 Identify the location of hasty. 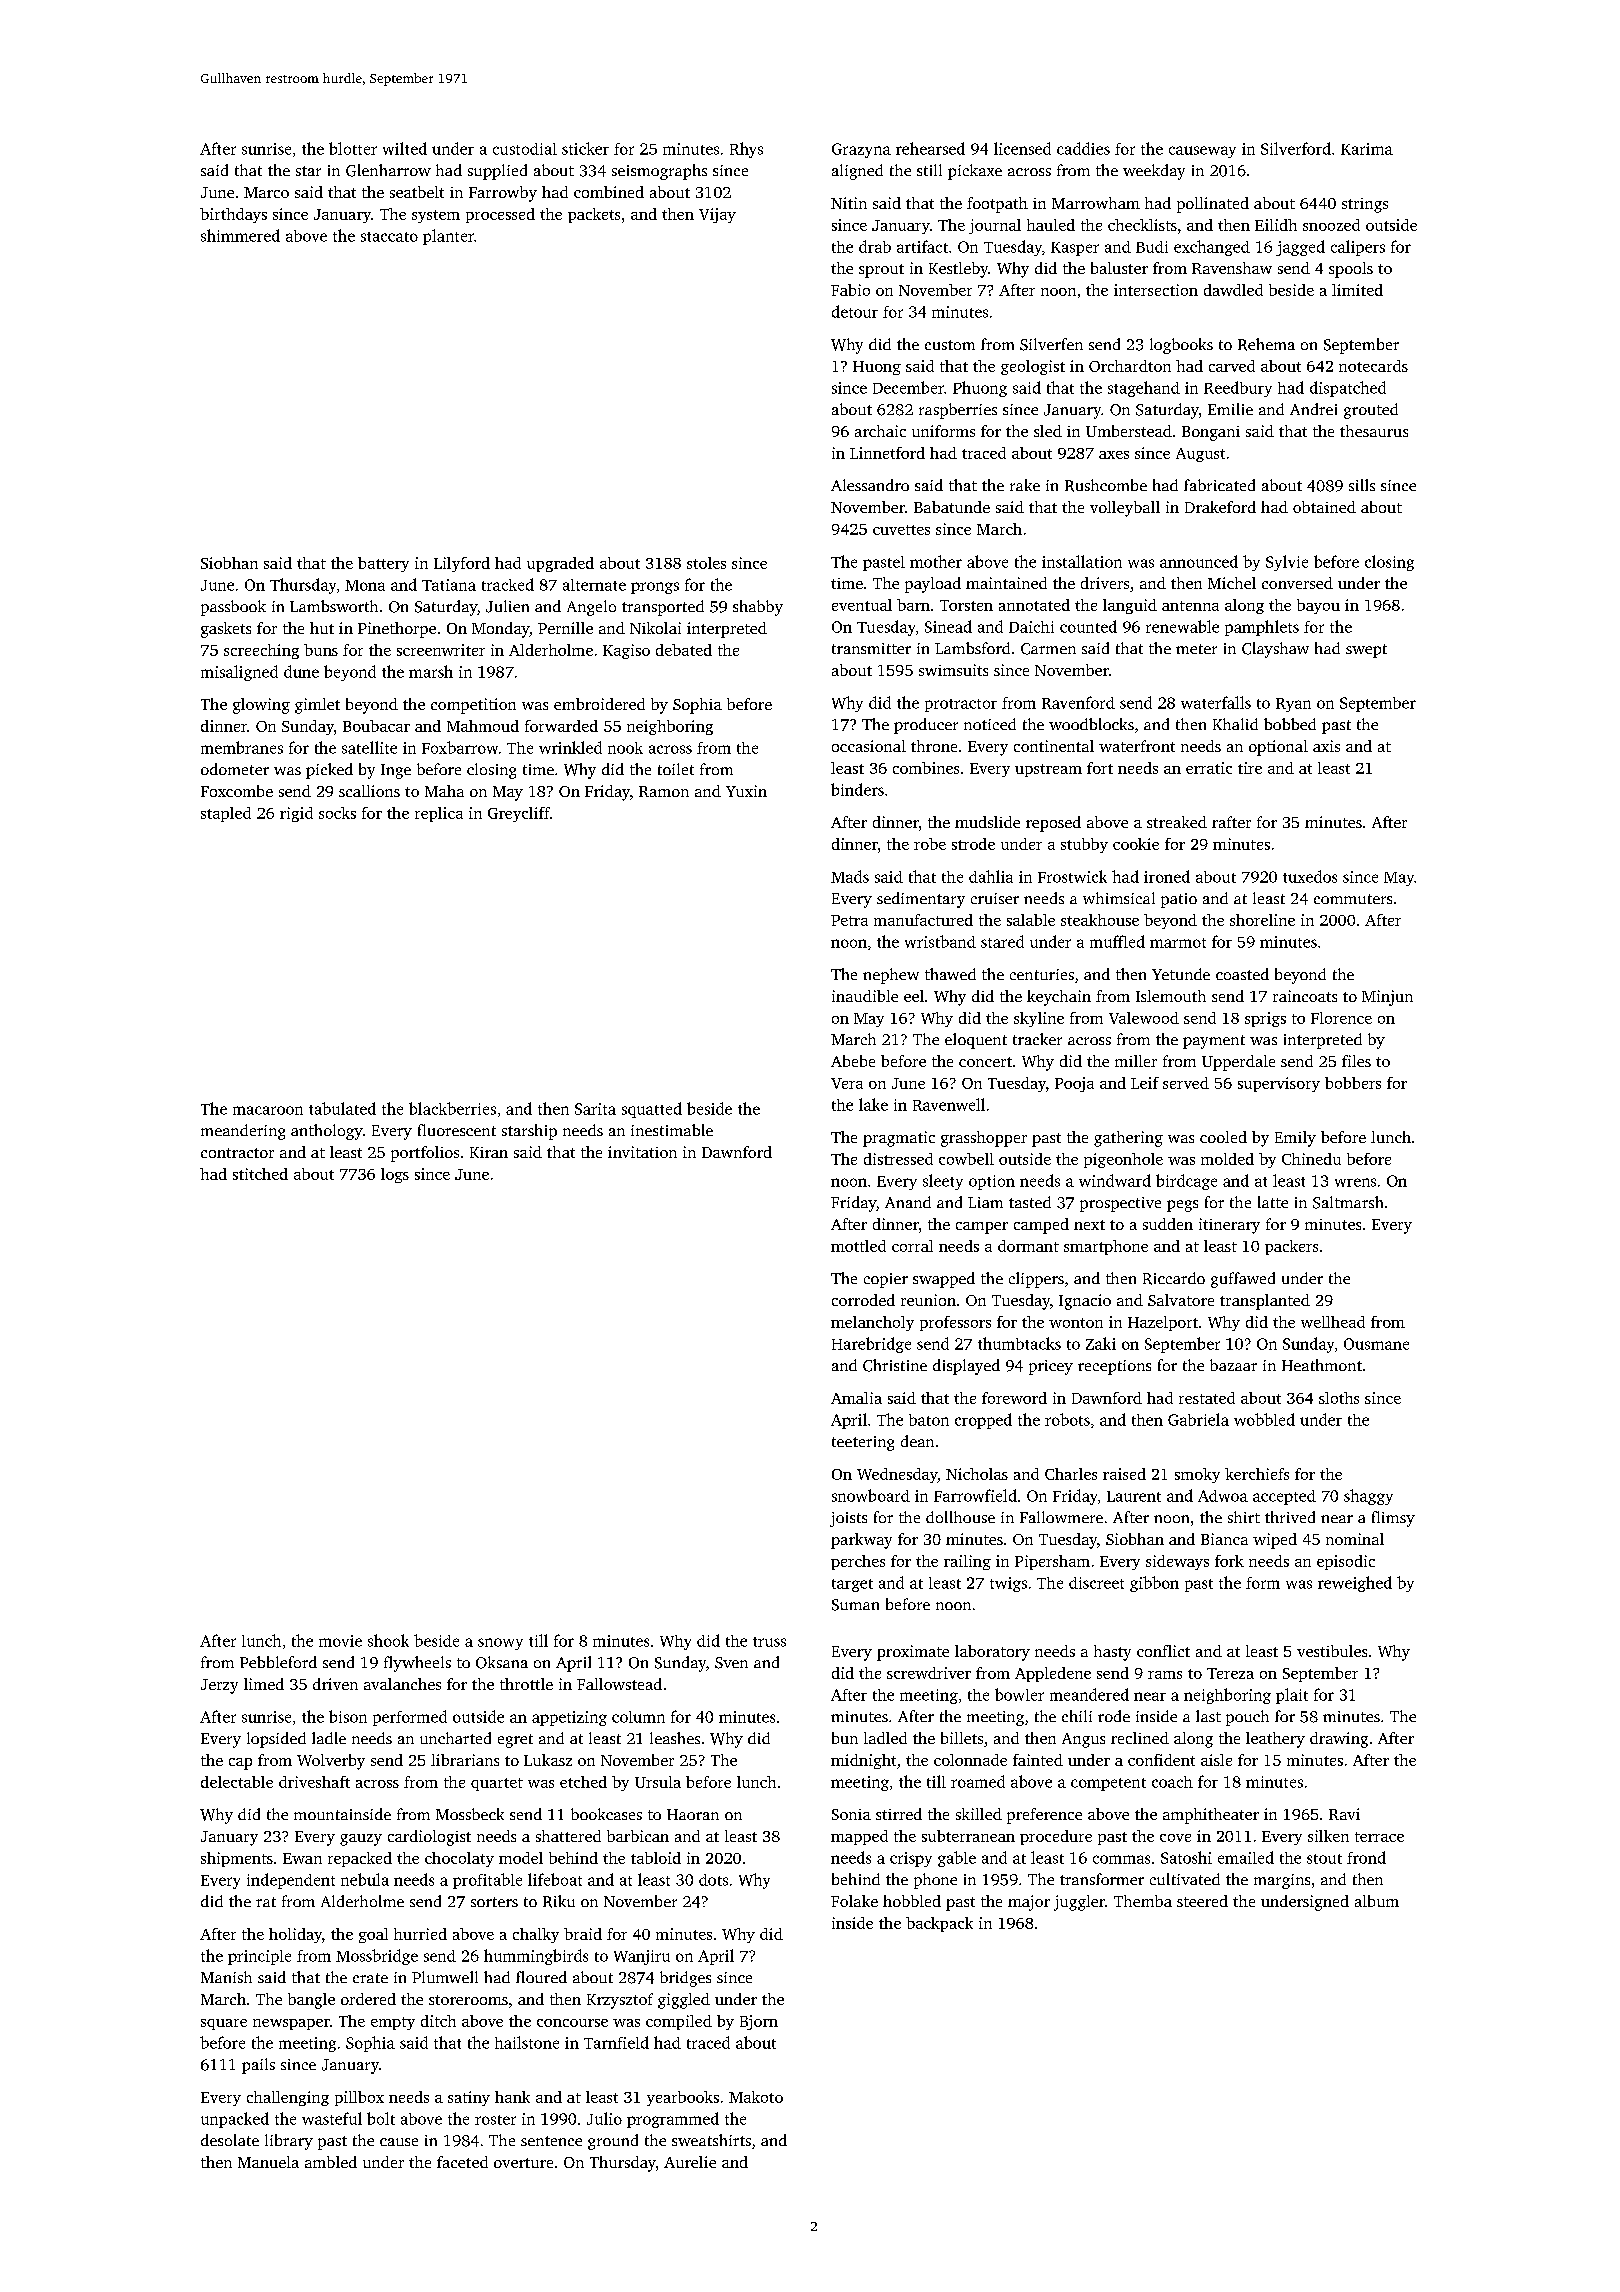
(1112, 1653).
